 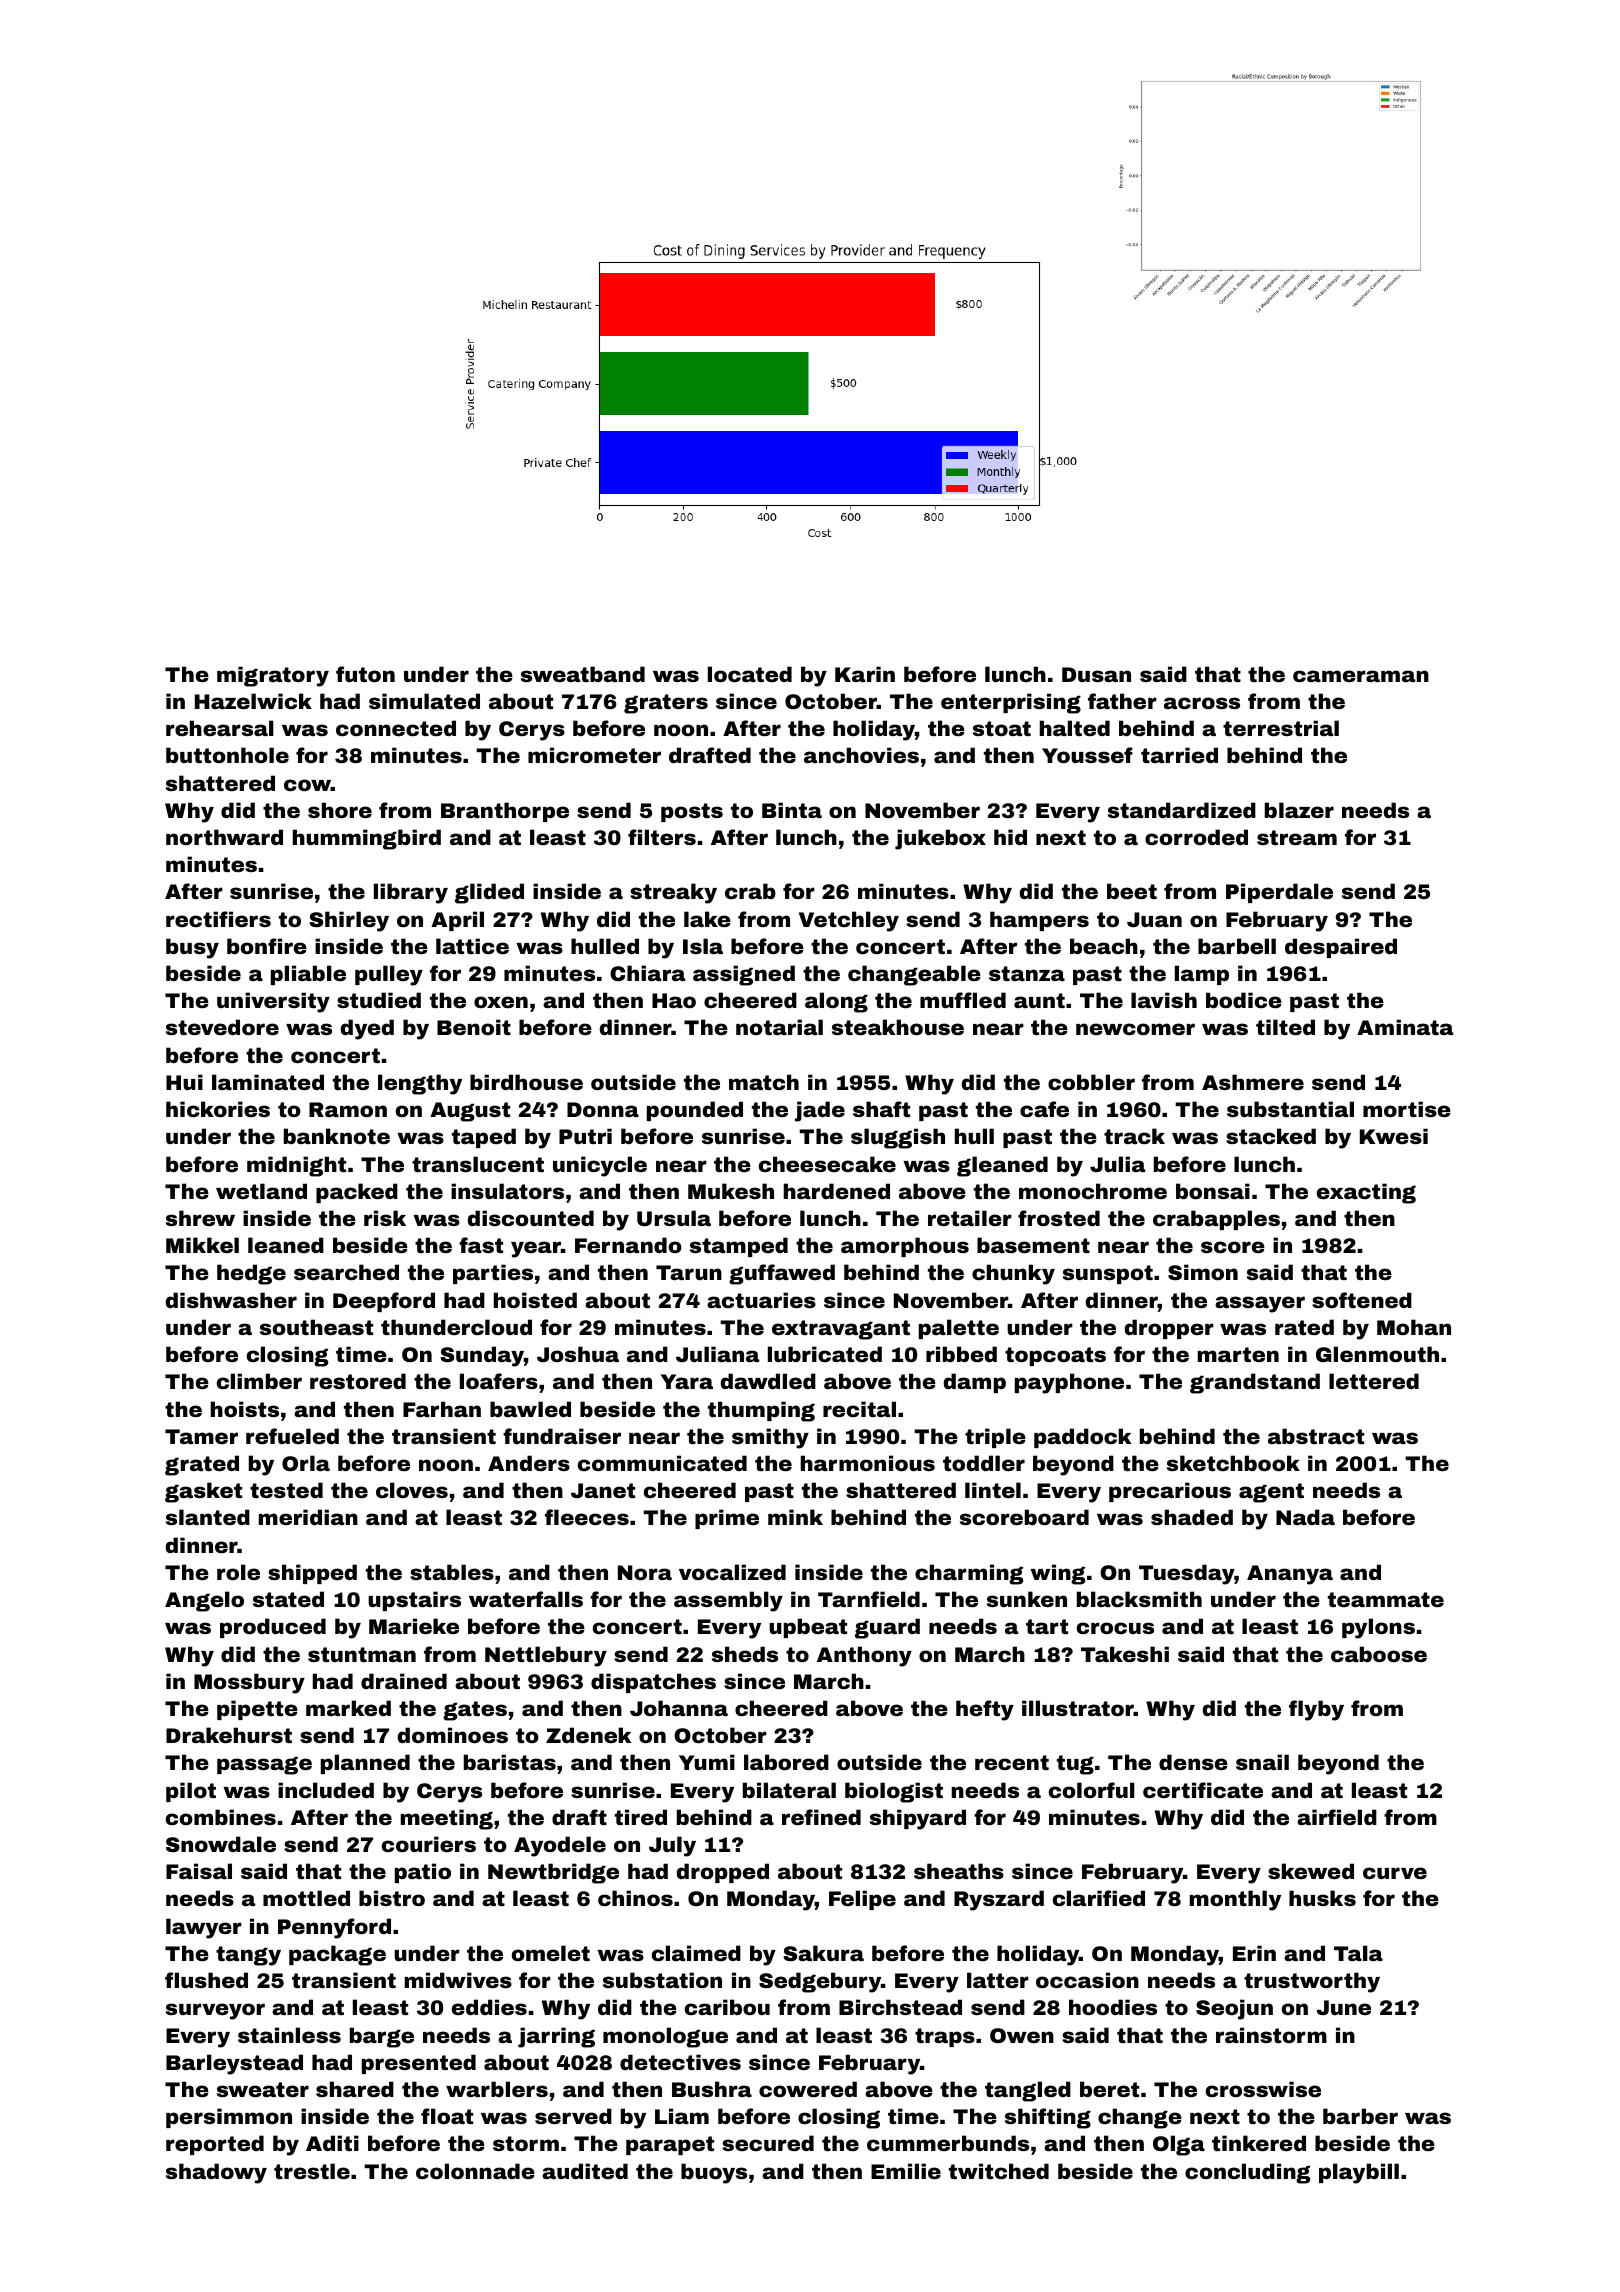 What do you see at coordinates (1361, 676) in the image?
I see `cameraman` at bounding box center [1361, 676].
